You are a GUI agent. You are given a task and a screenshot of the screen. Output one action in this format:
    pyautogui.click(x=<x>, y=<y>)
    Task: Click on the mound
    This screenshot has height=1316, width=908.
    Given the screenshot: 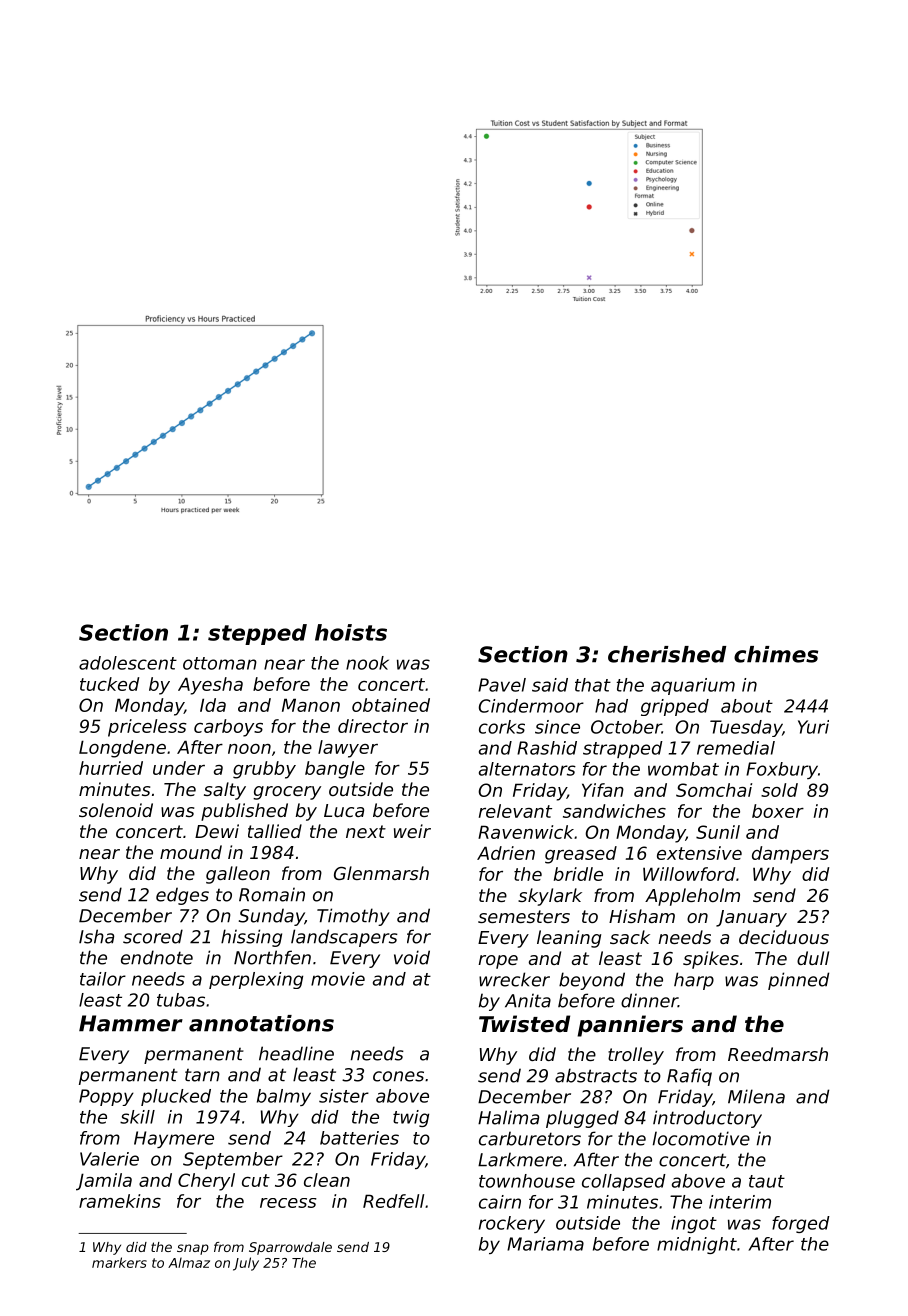 What is the action you would take?
    pyautogui.click(x=191, y=852)
